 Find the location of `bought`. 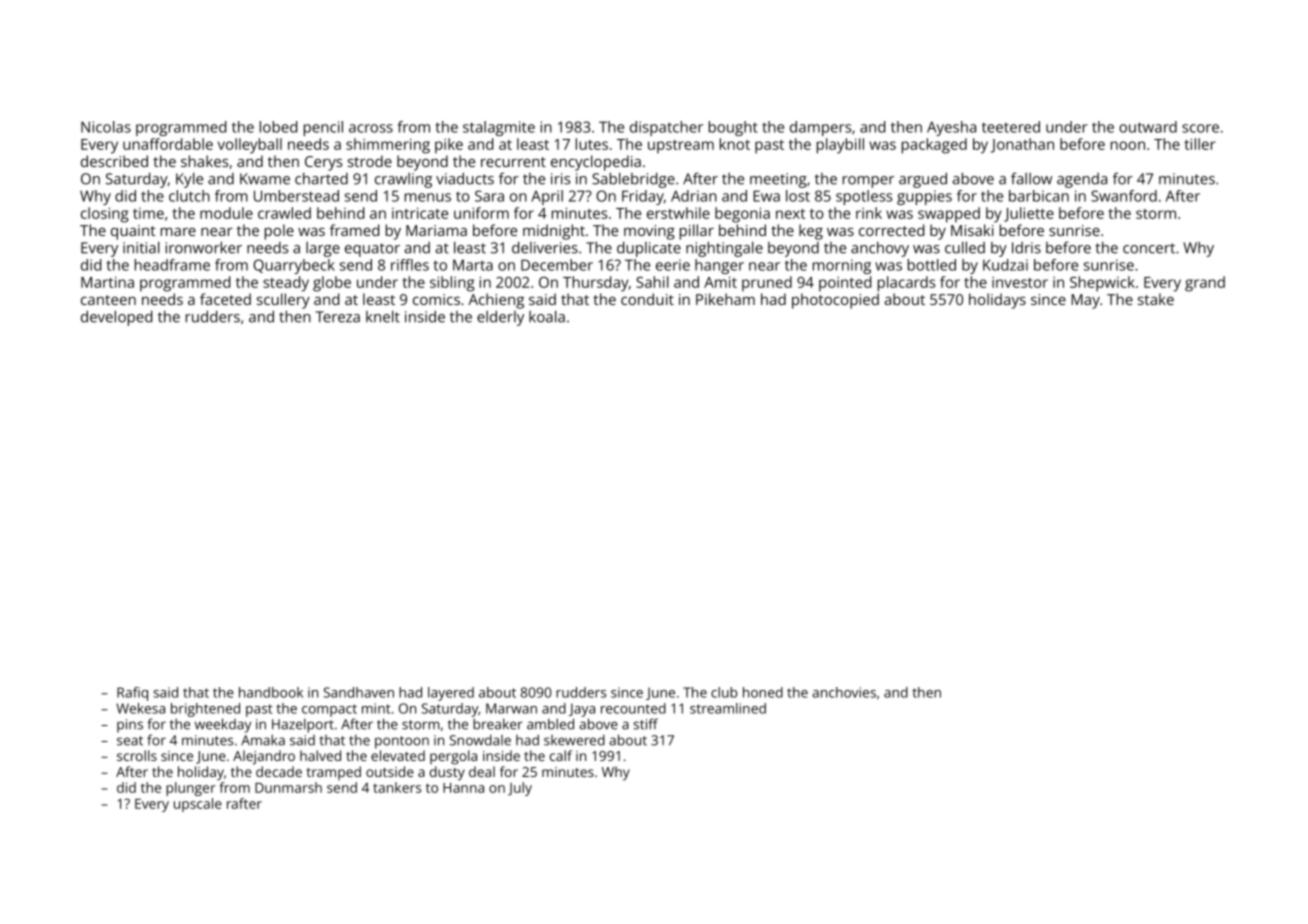

bought is located at coordinates (733, 128).
